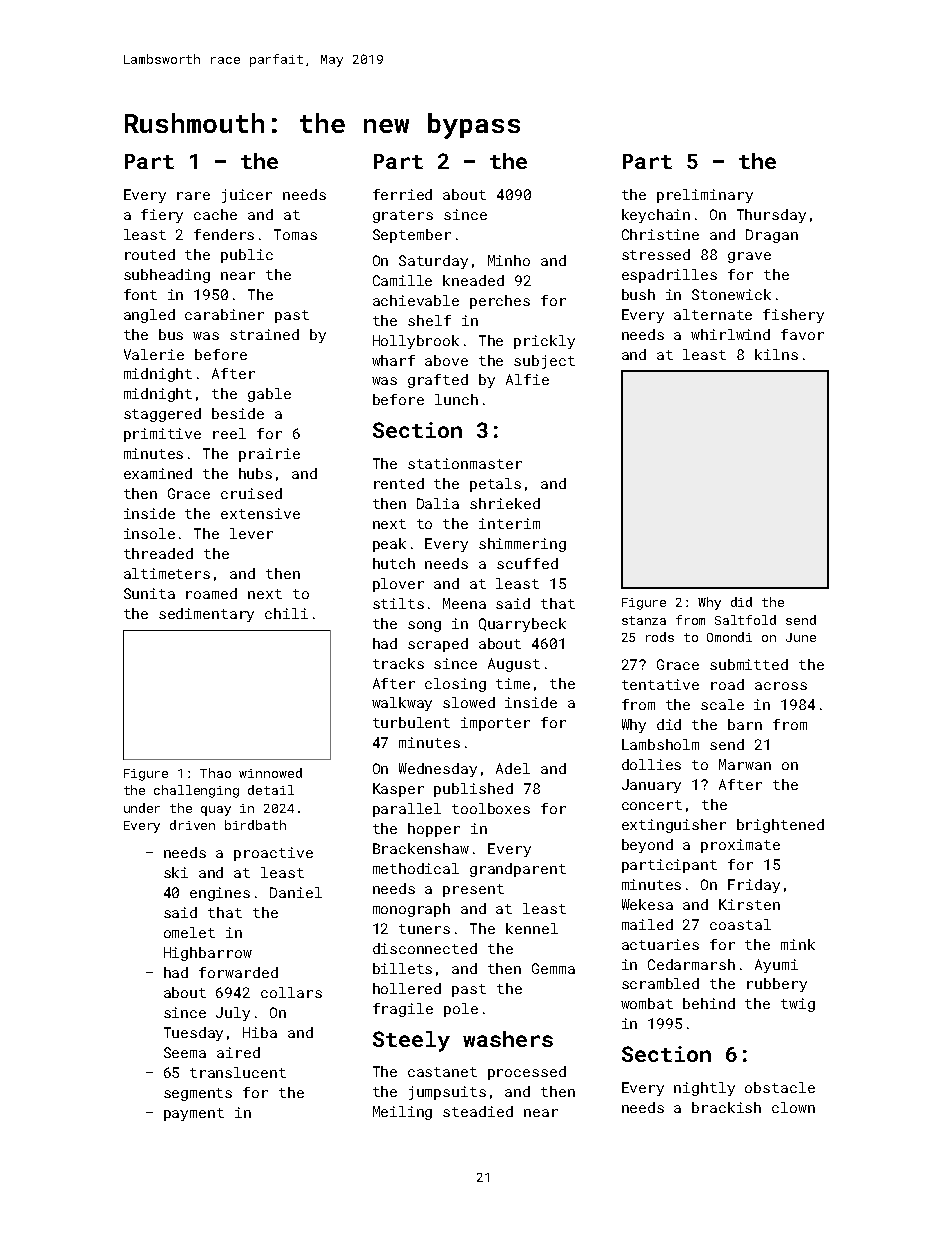 The height and width of the page is (1233, 952). Describe the element at coordinates (726, 1107) in the page. I see `brackish` at that location.
